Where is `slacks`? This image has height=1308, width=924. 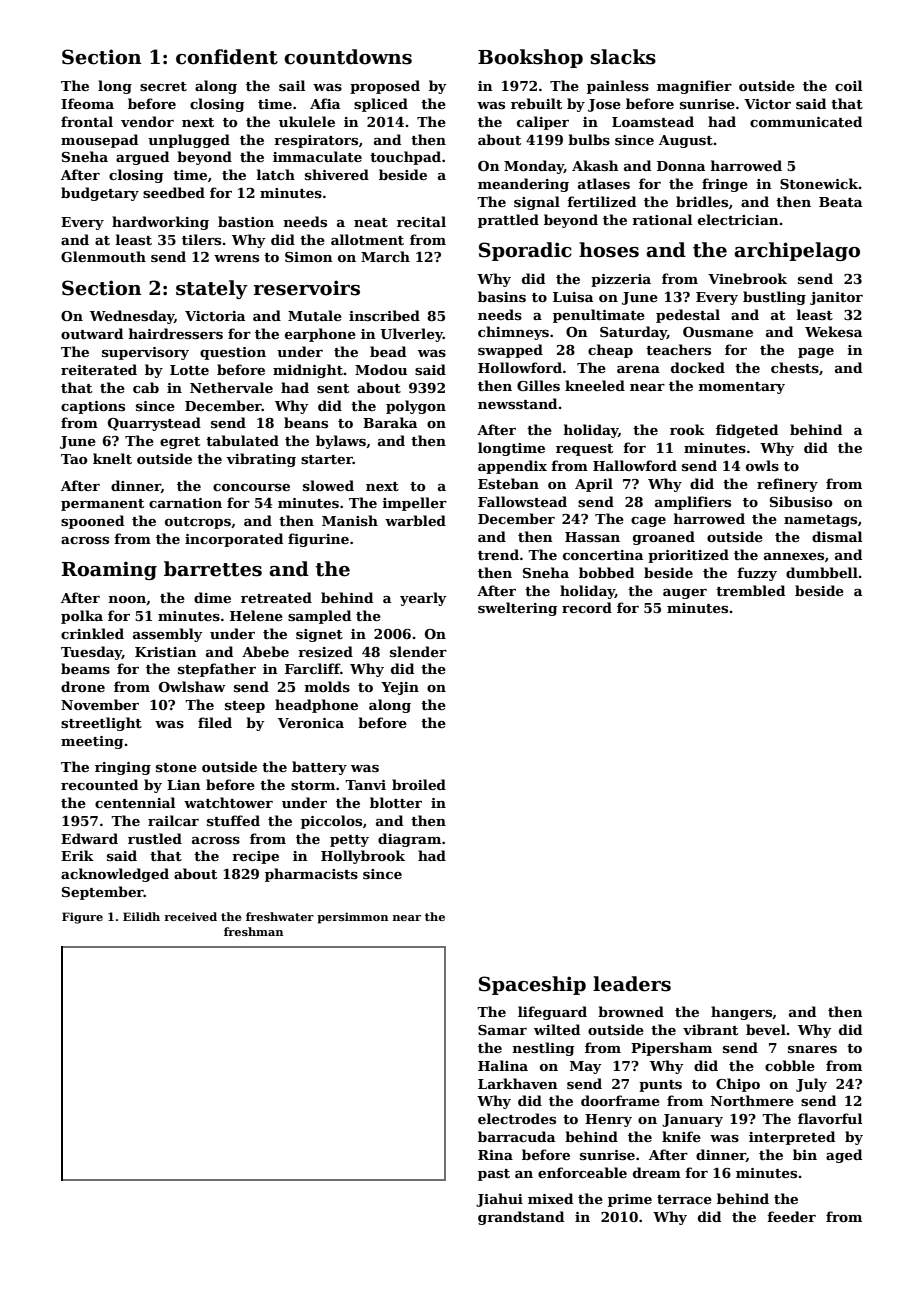
slacks is located at coordinates (623, 57).
